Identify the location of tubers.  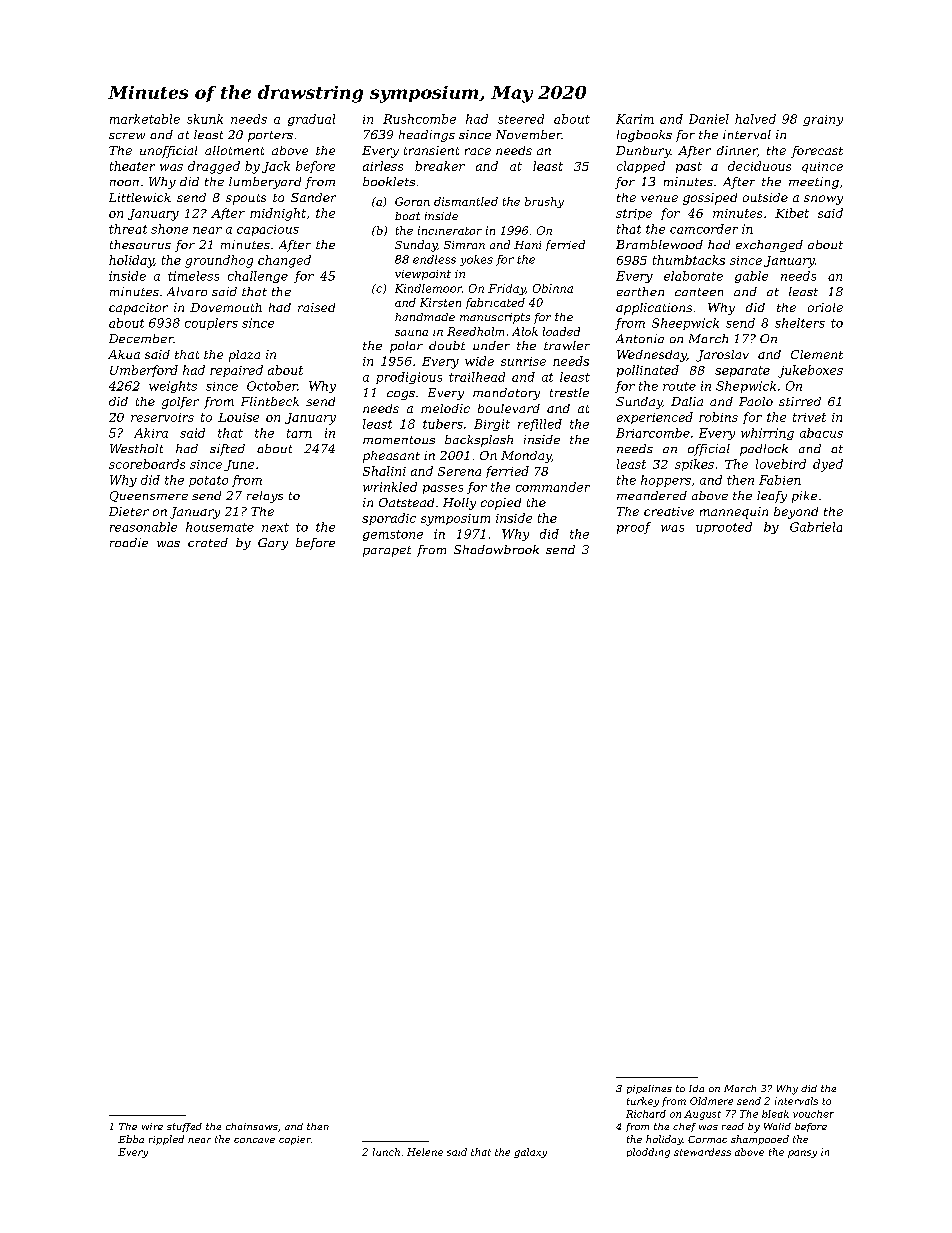
(443, 424).
